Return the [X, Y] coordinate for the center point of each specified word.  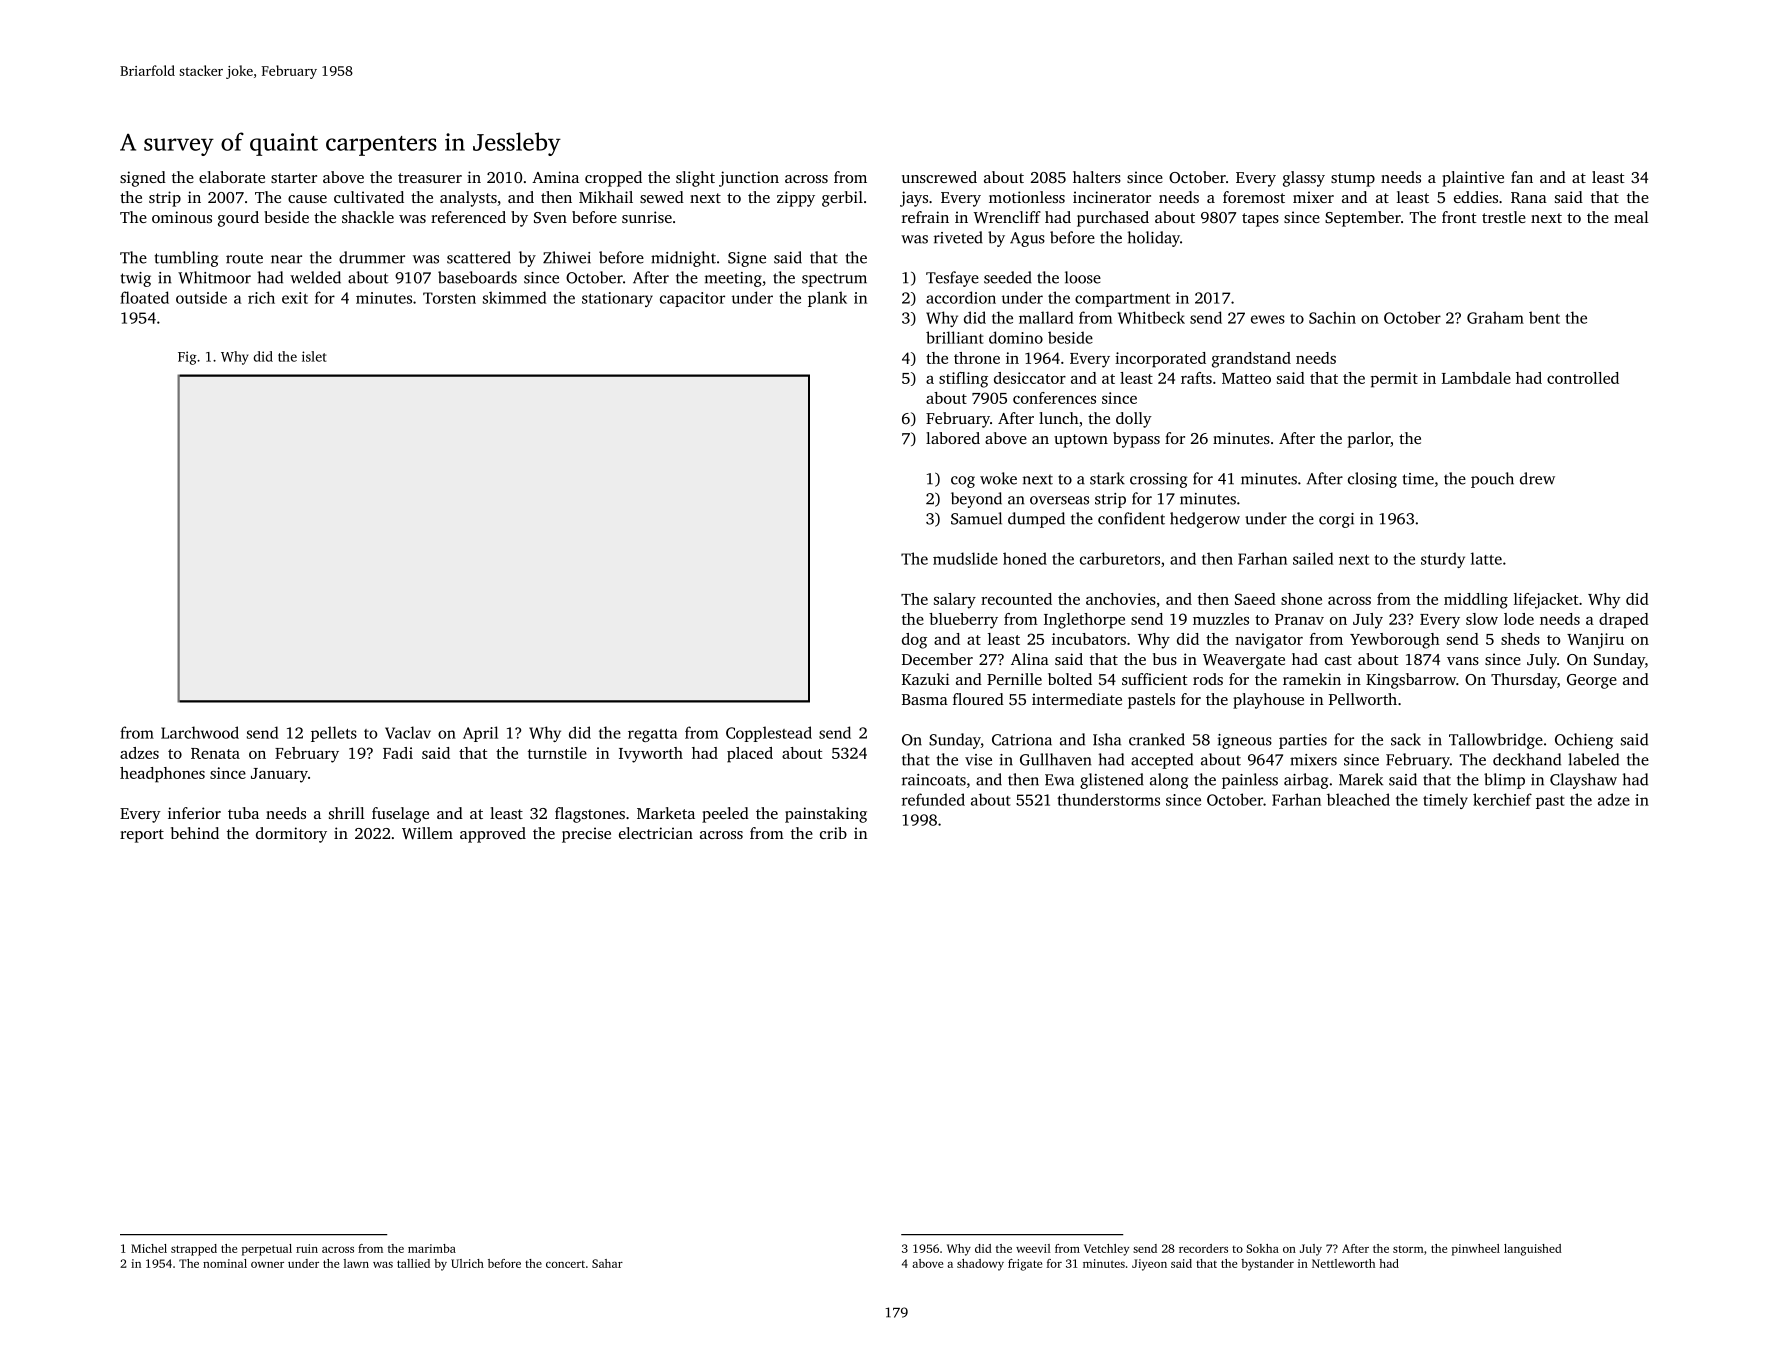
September [1363, 219]
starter [294, 178]
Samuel [976, 518]
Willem [427, 833]
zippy [796, 199]
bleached [1358, 799]
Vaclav [408, 732]
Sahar [607, 1263]
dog [914, 641]
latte [1486, 558]
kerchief [1502, 799]
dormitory [291, 835]
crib [833, 833]
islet [314, 356]
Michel [149, 1248]
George [1592, 681]
